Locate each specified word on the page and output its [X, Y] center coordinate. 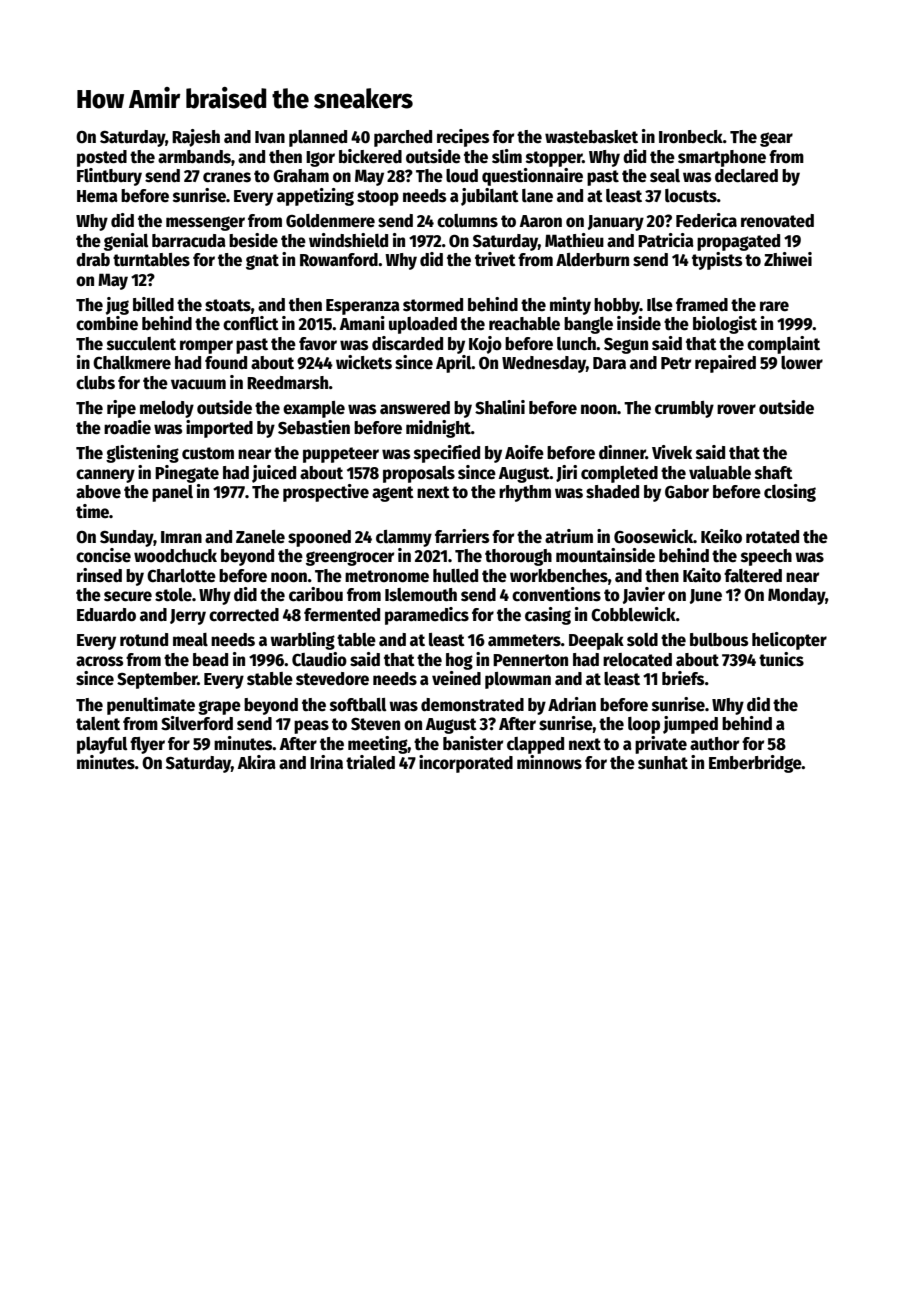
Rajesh [196, 138]
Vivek [672, 452]
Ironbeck [691, 137]
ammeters [524, 640]
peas [311, 727]
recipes [463, 138]
